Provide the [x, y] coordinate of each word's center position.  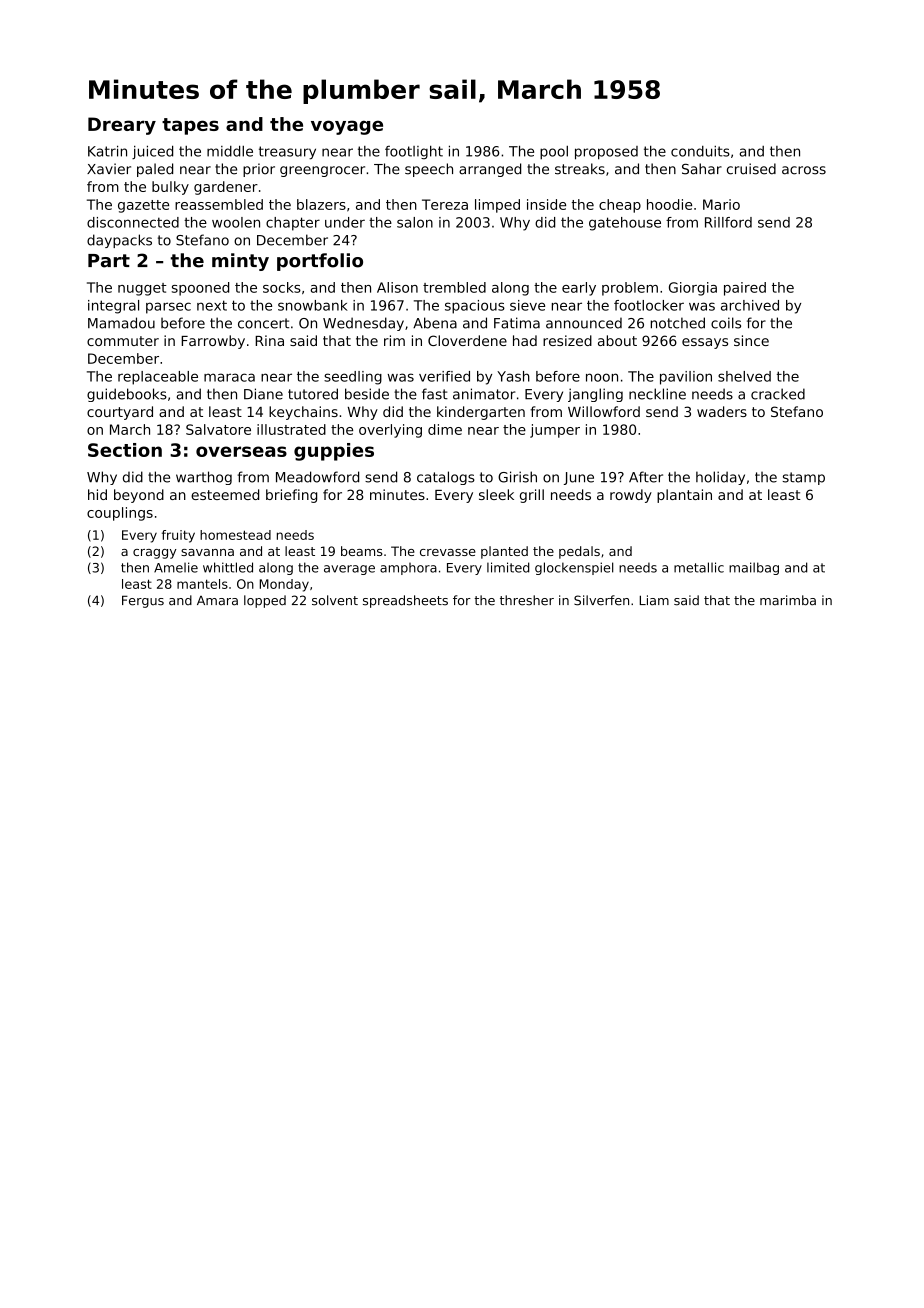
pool [554, 153]
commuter [123, 341]
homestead [235, 535]
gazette [143, 206]
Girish [517, 477]
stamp [804, 478]
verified [444, 376]
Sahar [702, 169]
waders [722, 411]
